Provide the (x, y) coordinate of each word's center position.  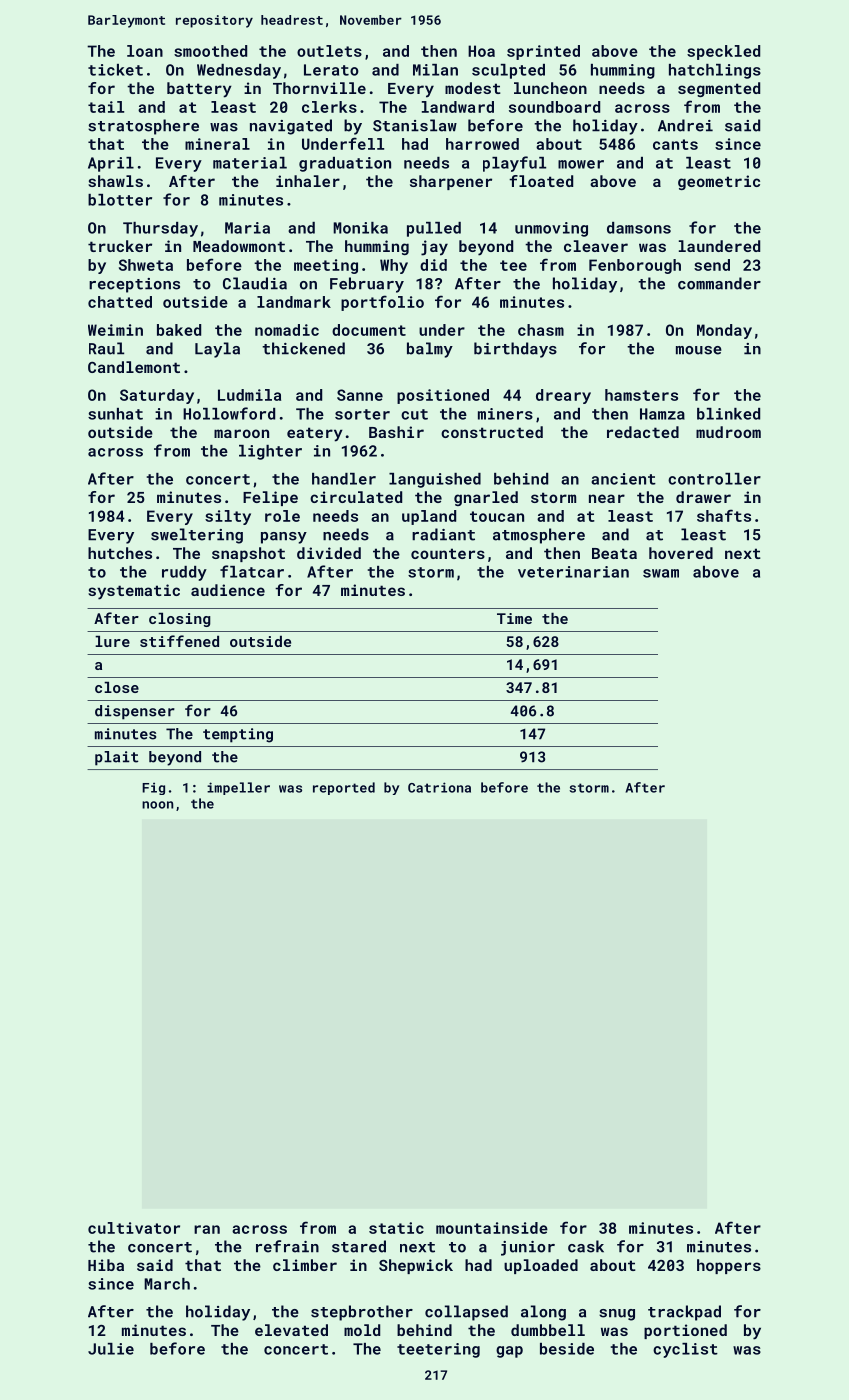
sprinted (543, 52)
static (396, 1228)
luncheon (550, 88)
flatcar (252, 571)
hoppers (729, 1266)
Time (514, 618)
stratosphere (143, 127)
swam (661, 573)
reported (344, 788)
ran (207, 1229)
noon (157, 805)
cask (586, 1246)
